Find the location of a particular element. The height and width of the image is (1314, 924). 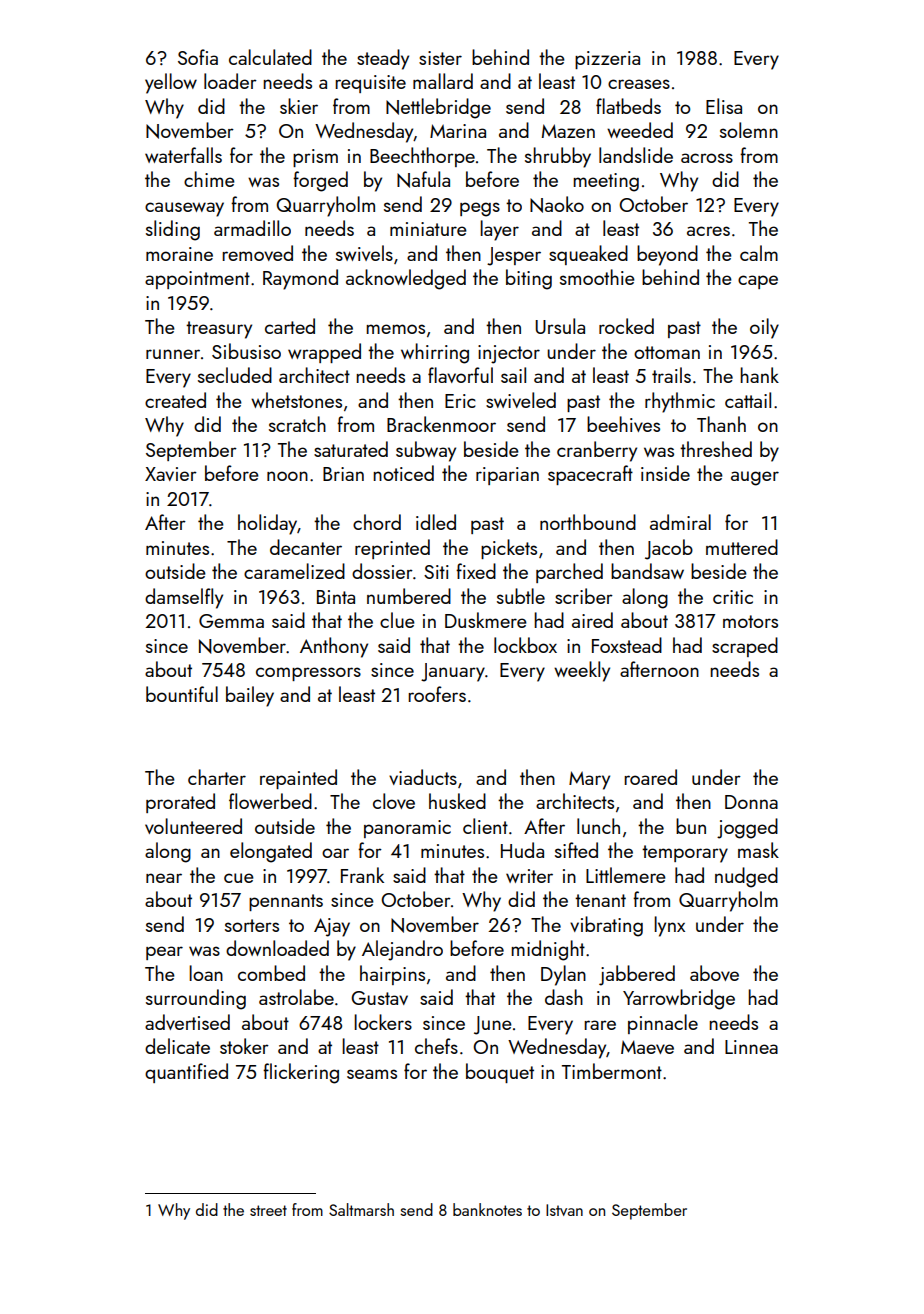

Ursula is located at coordinates (560, 326).
